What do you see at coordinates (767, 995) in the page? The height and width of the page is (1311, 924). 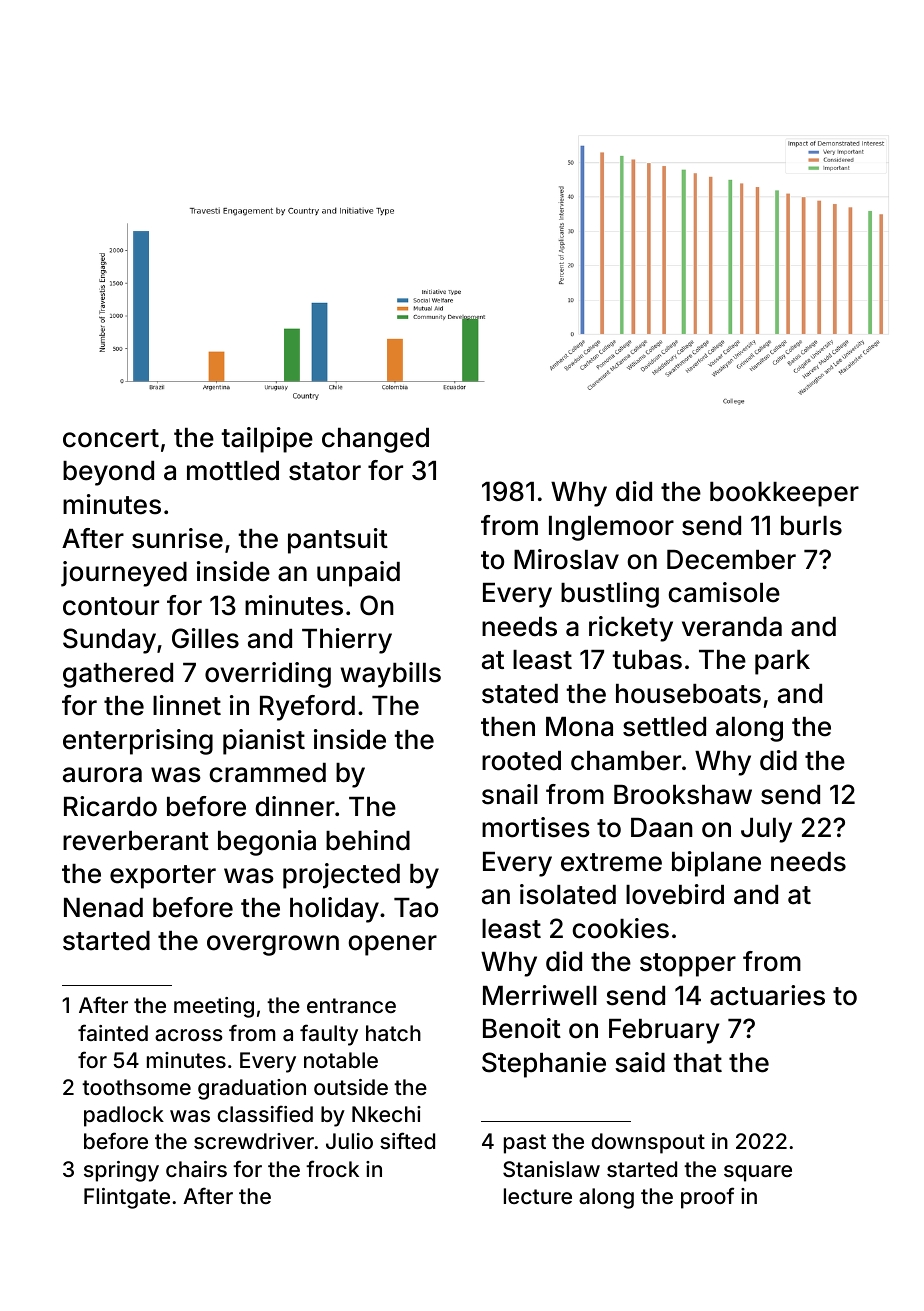 I see `actuaries` at bounding box center [767, 995].
